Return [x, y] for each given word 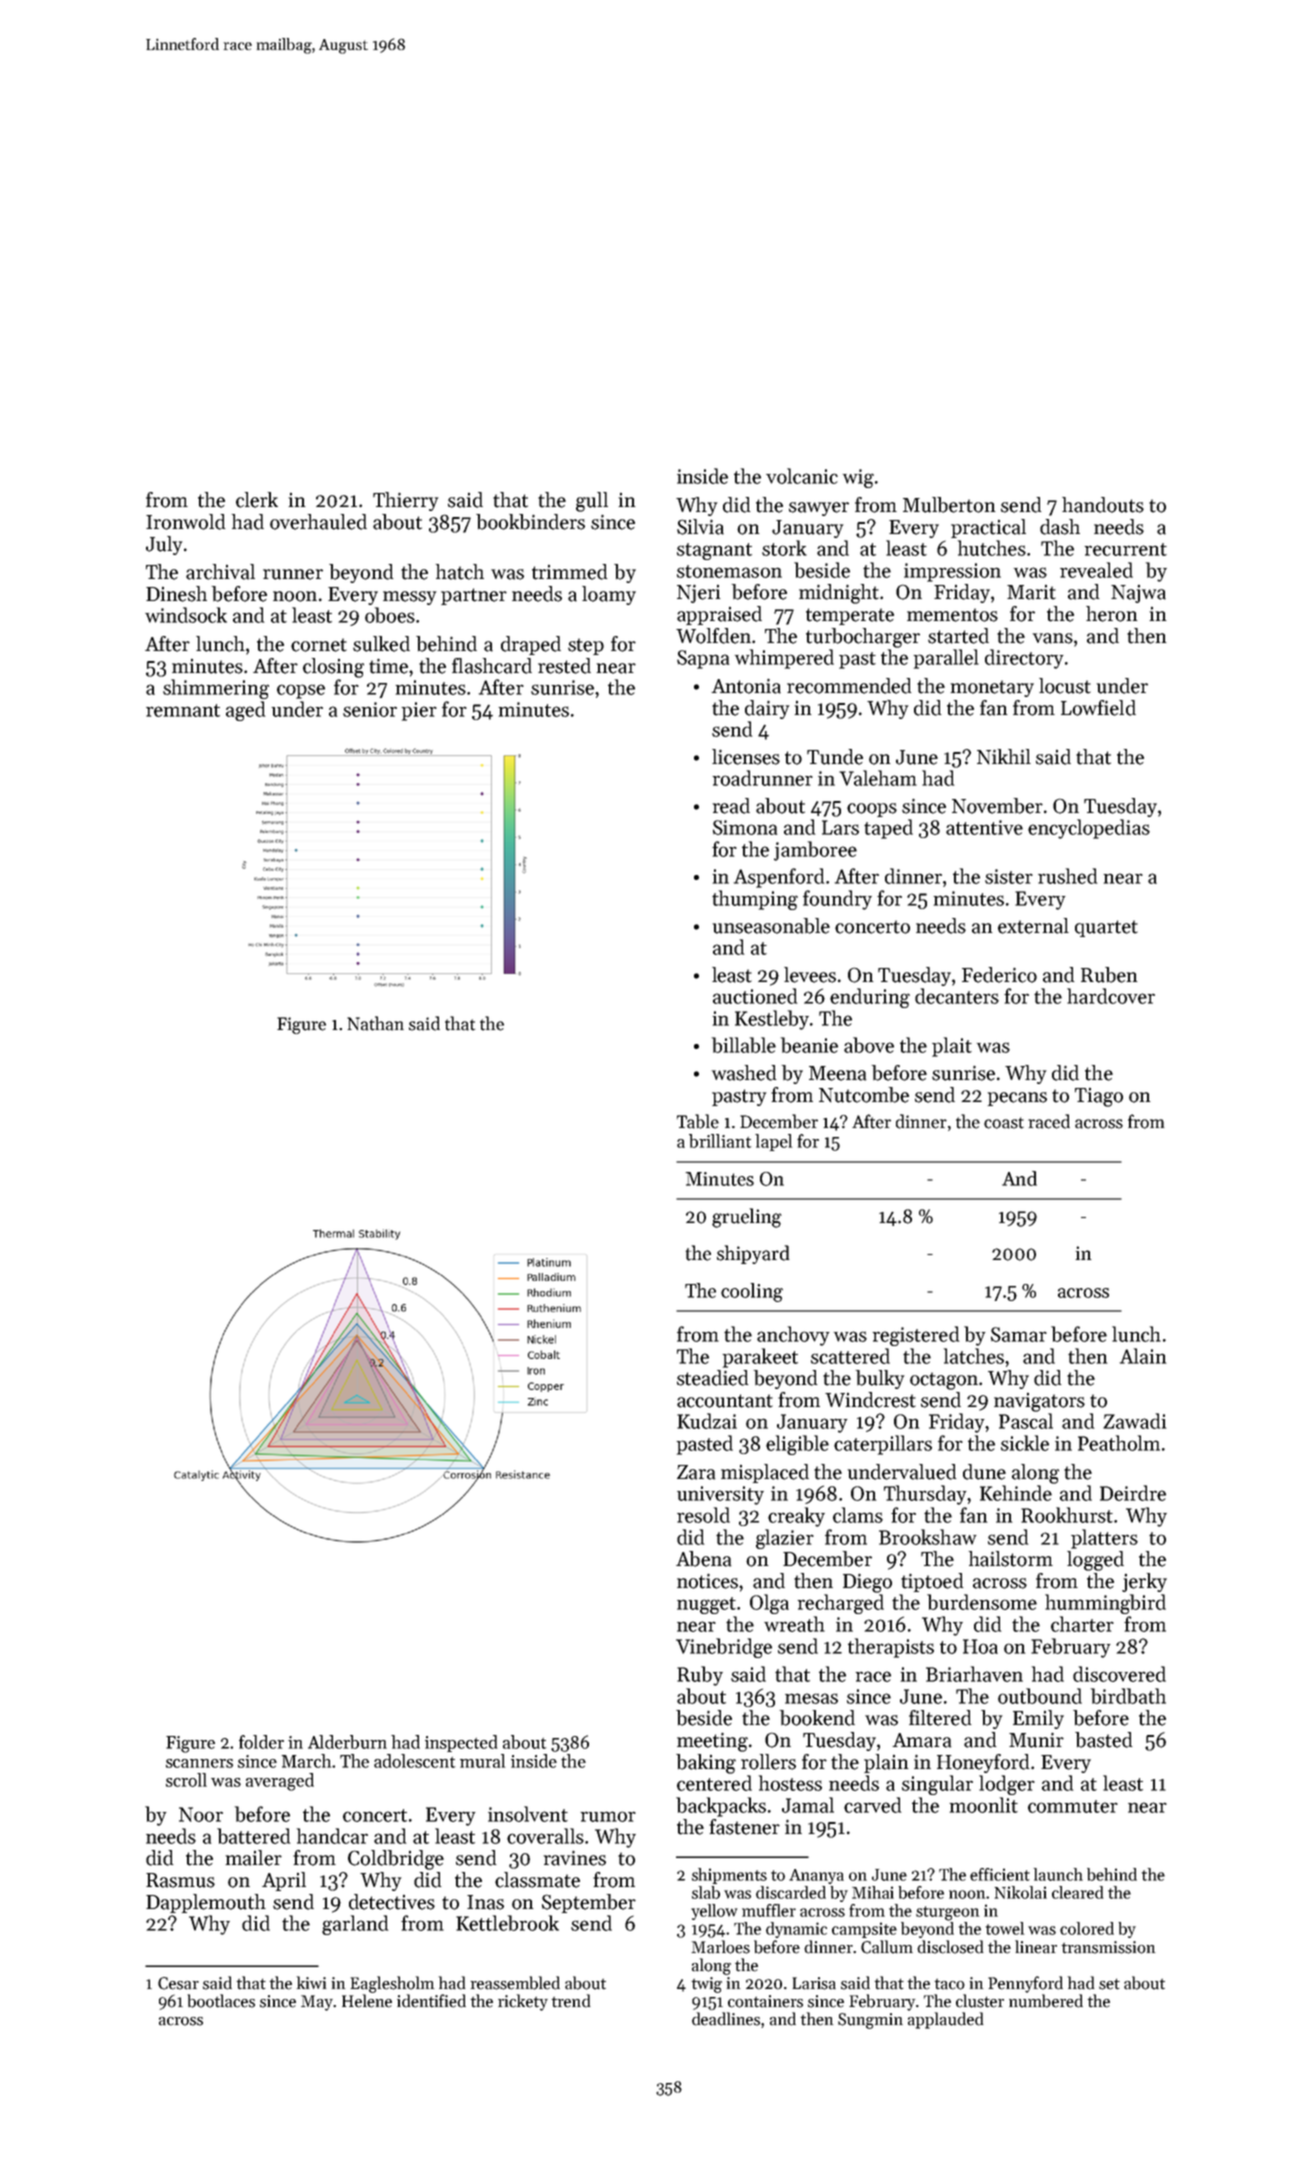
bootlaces [221, 2001]
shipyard [753, 1254]
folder [261, 1742]
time [388, 666]
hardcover [1111, 996]
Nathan [375, 1023]
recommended [849, 686]
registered [916, 1336]
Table [698, 1121]
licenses [746, 757]
